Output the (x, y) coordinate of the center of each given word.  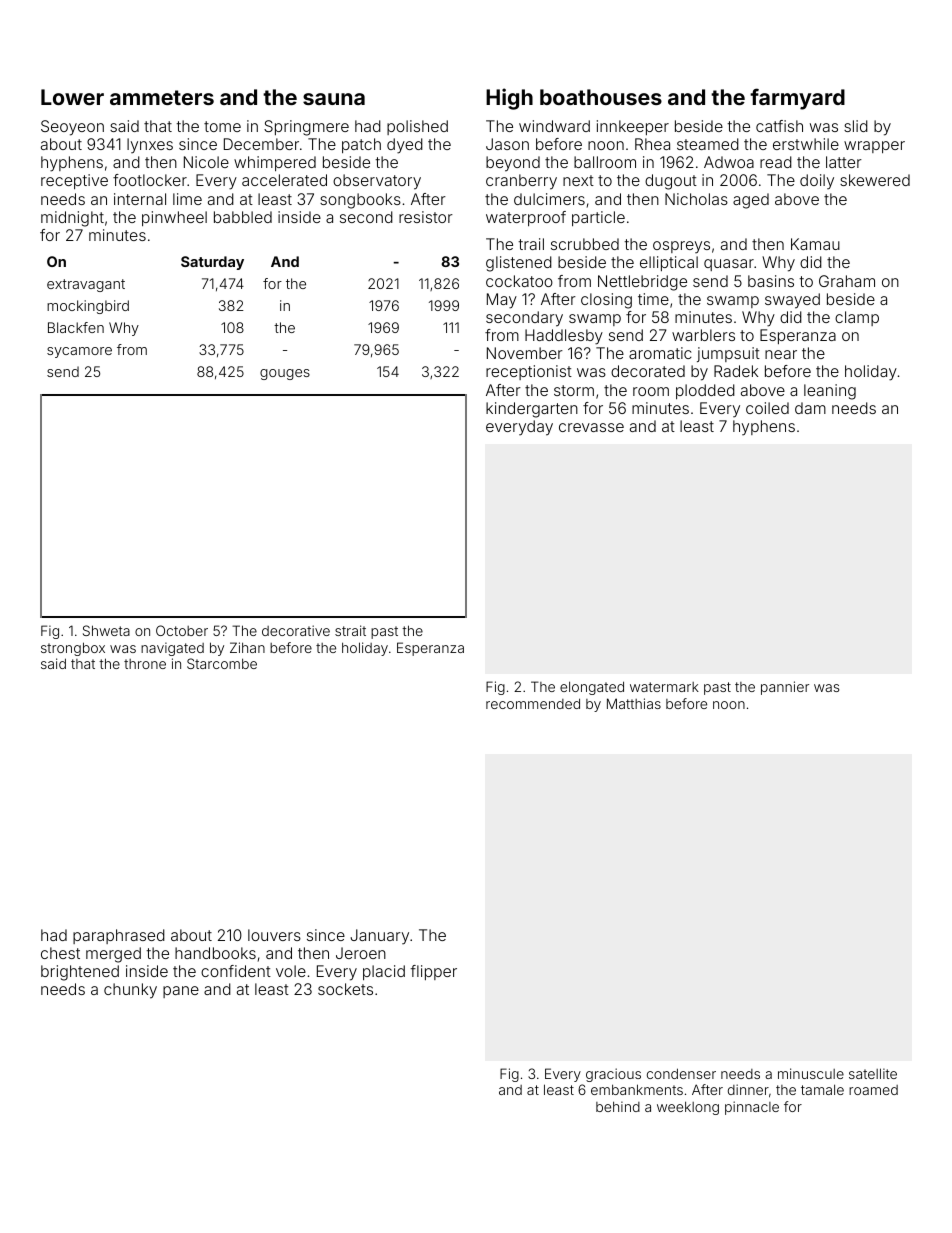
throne (145, 664)
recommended (533, 703)
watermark (664, 687)
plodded (705, 391)
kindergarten (532, 410)
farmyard (797, 99)
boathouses (601, 97)
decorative (296, 630)
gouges (285, 374)
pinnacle (752, 1108)
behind (618, 1106)
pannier (785, 688)
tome (222, 126)
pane (181, 992)
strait (350, 630)
